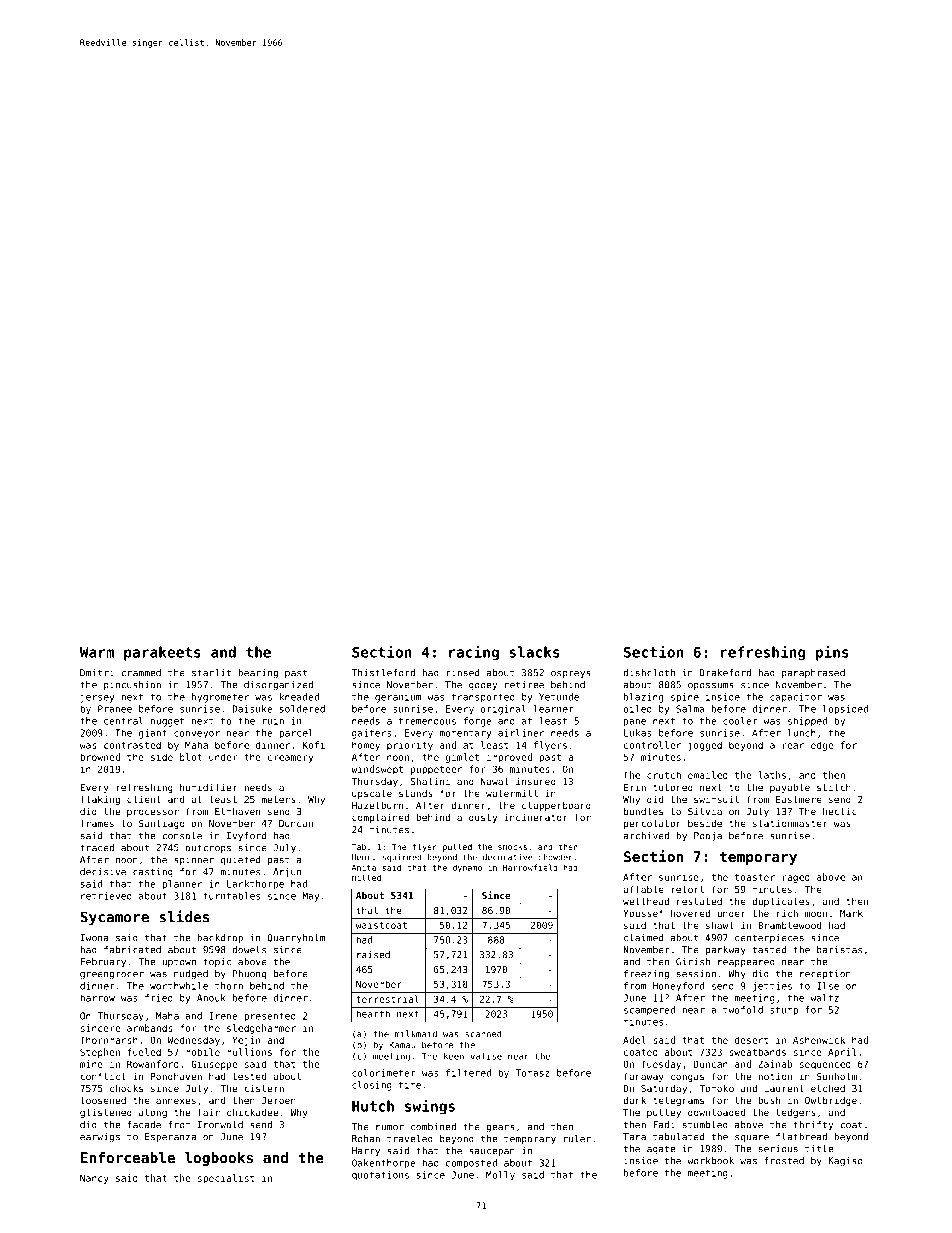  Describe the element at coordinates (162, 653) in the screenshot. I see `parakeets` at that location.
